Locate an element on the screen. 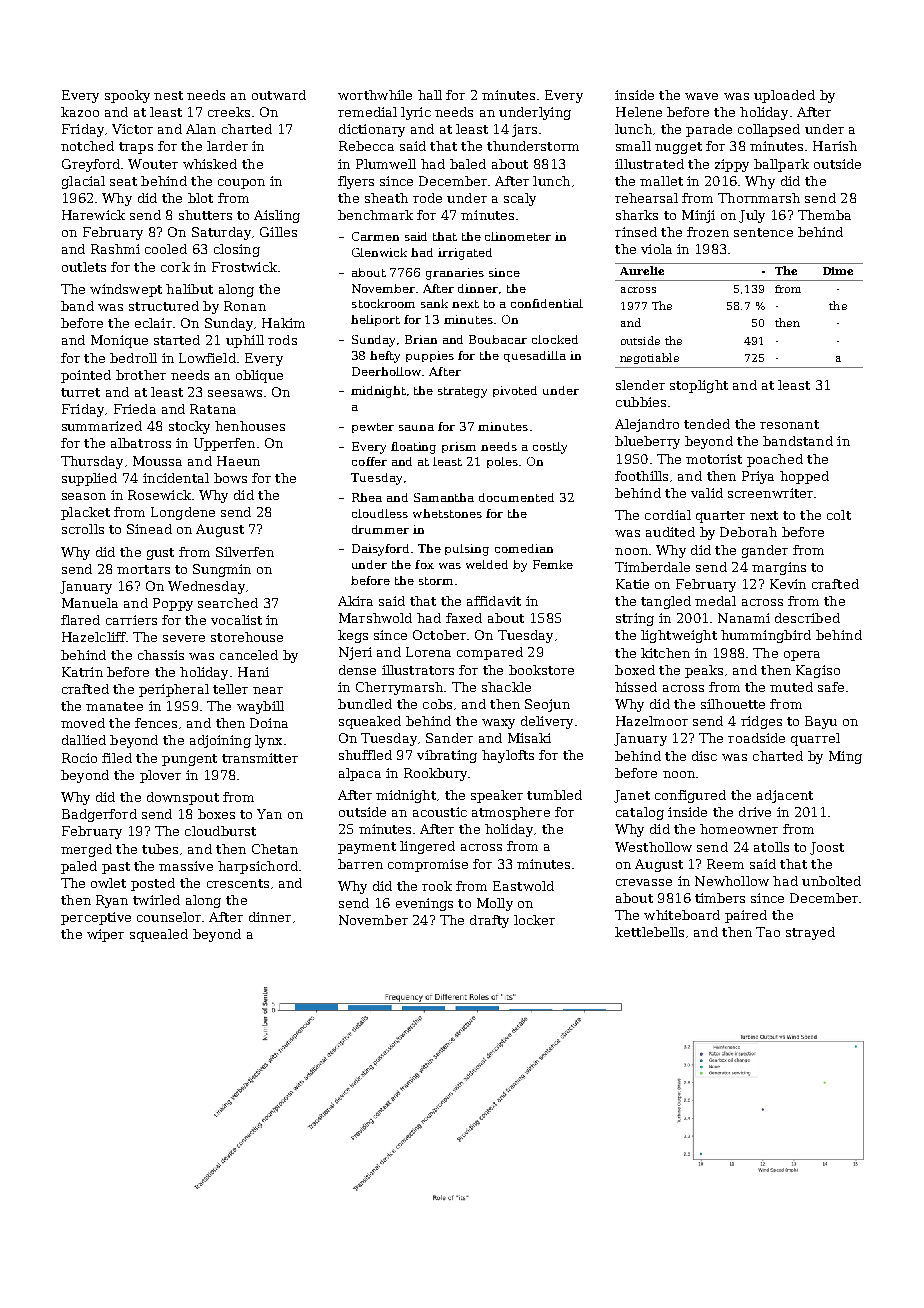 The image size is (924, 1308). merged is located at coordinates (86, 850).
